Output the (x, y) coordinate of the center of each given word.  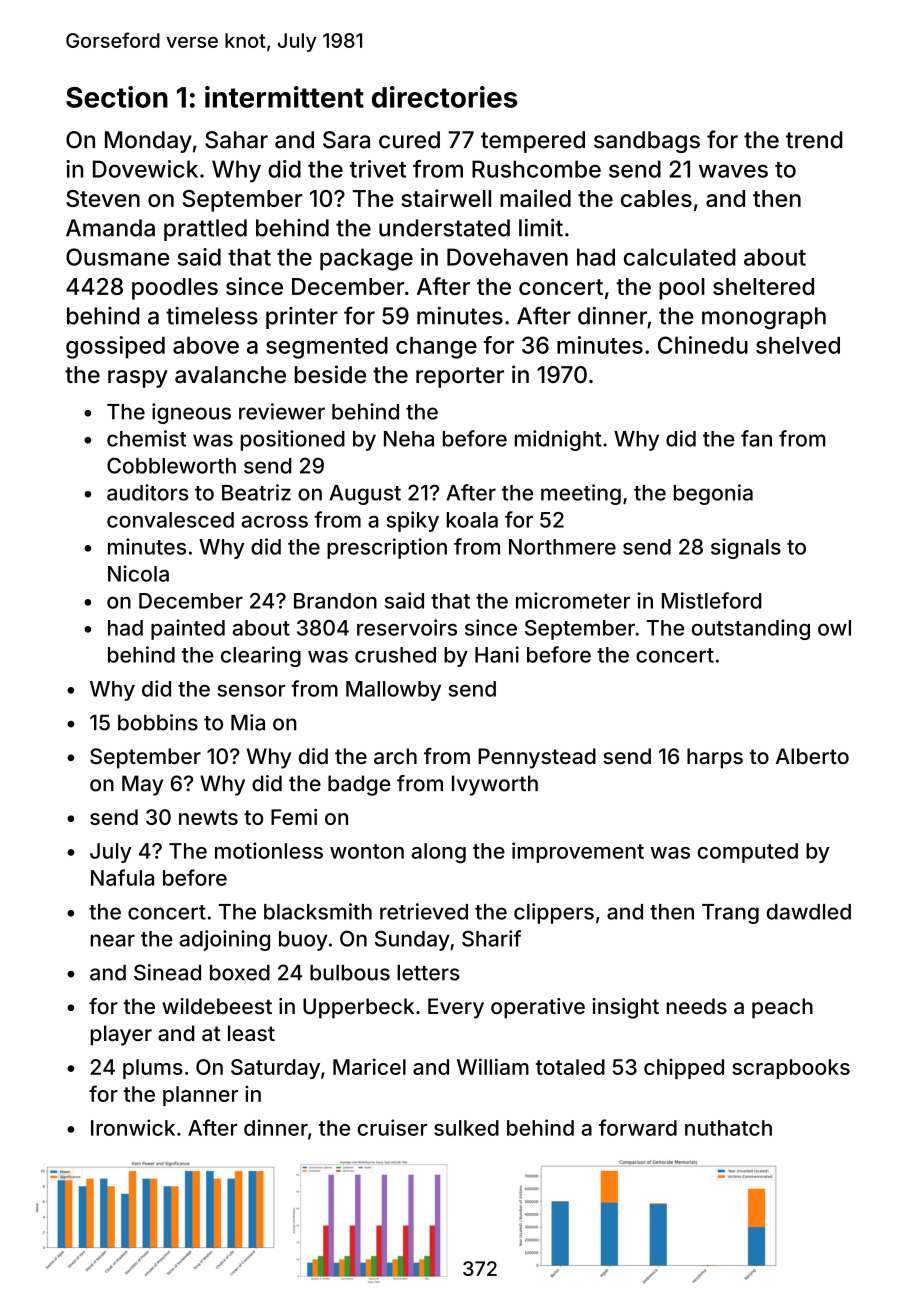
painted (188, 629)
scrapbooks (791, 1069)
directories (445, 97)
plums (153, 1069)
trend (814, 140)
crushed (395, 655)
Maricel (369, 1066)
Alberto (812, 756)
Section (117, 97)
